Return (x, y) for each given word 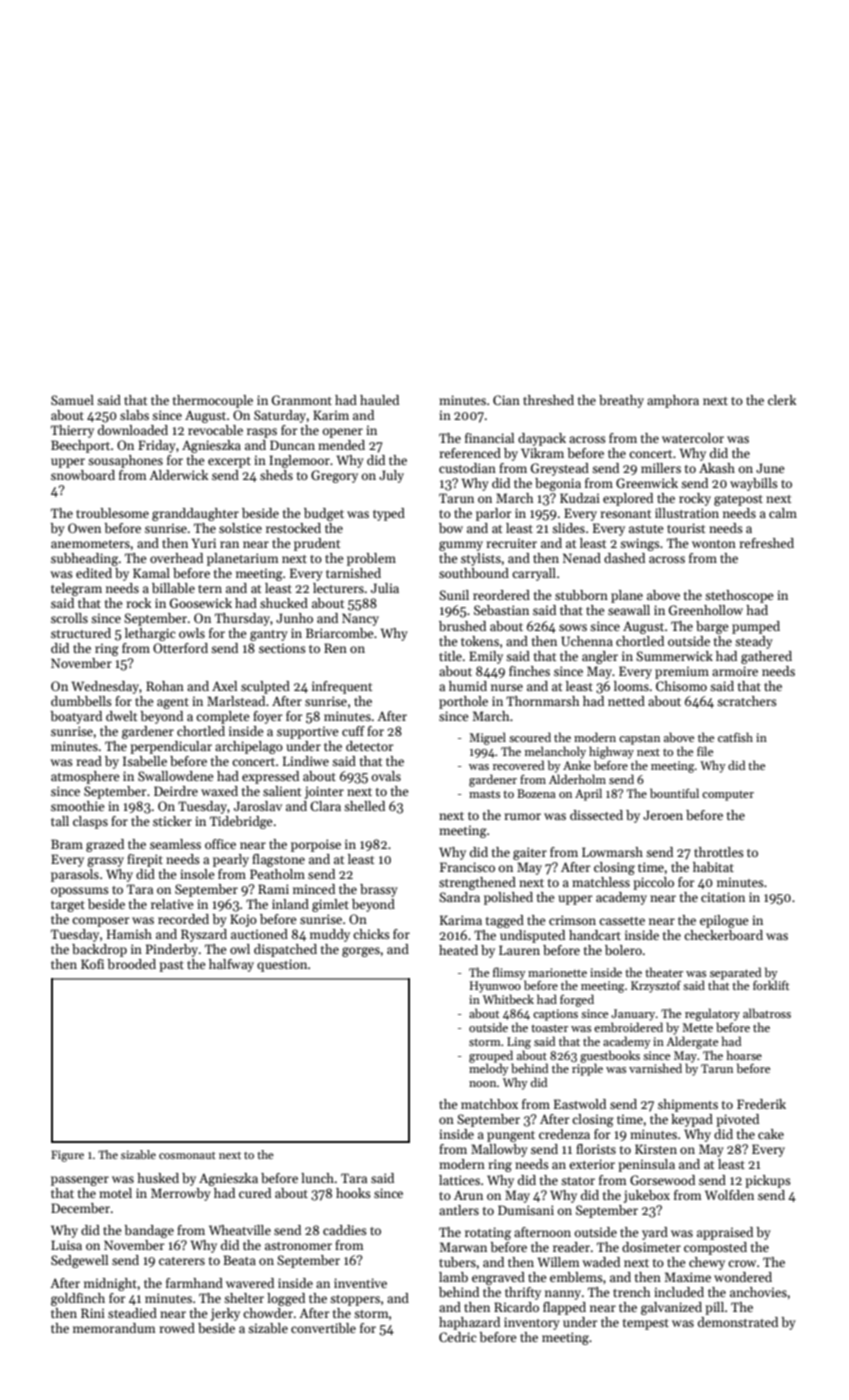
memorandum (114, 1328)
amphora (673, 401)
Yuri (204, 543)
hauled (379, 400)
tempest (646, 1324)
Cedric (457, 1337)
